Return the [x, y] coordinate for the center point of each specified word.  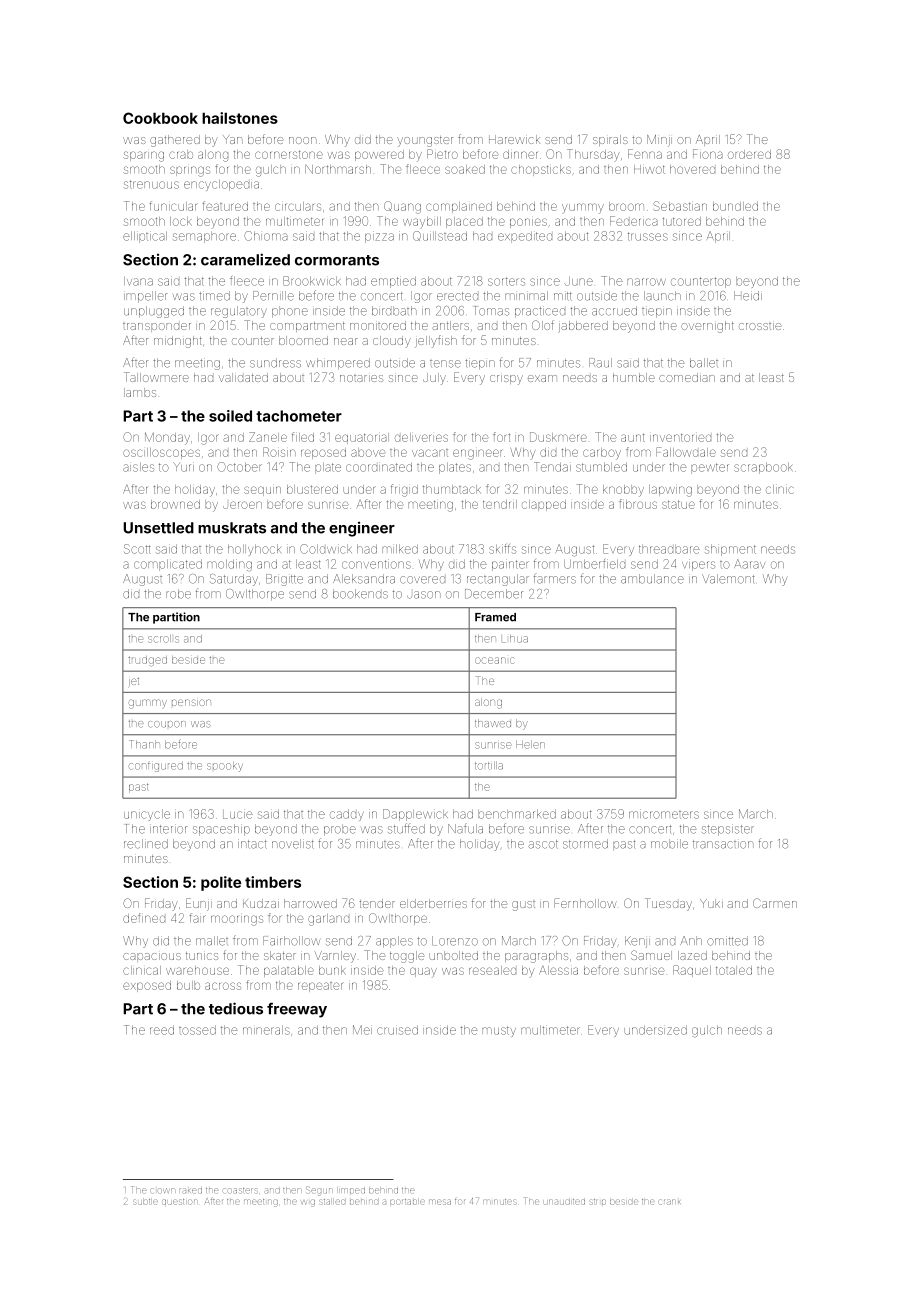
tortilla [489, 766]
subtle [145, 1202]
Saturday [234, 580]
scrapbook [763, 468]
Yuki [711, 903]
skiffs [502, 549]
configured [156, 767]
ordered [749, 154]
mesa [440, 1202]
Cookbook [160, 118]
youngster [425, 141]
